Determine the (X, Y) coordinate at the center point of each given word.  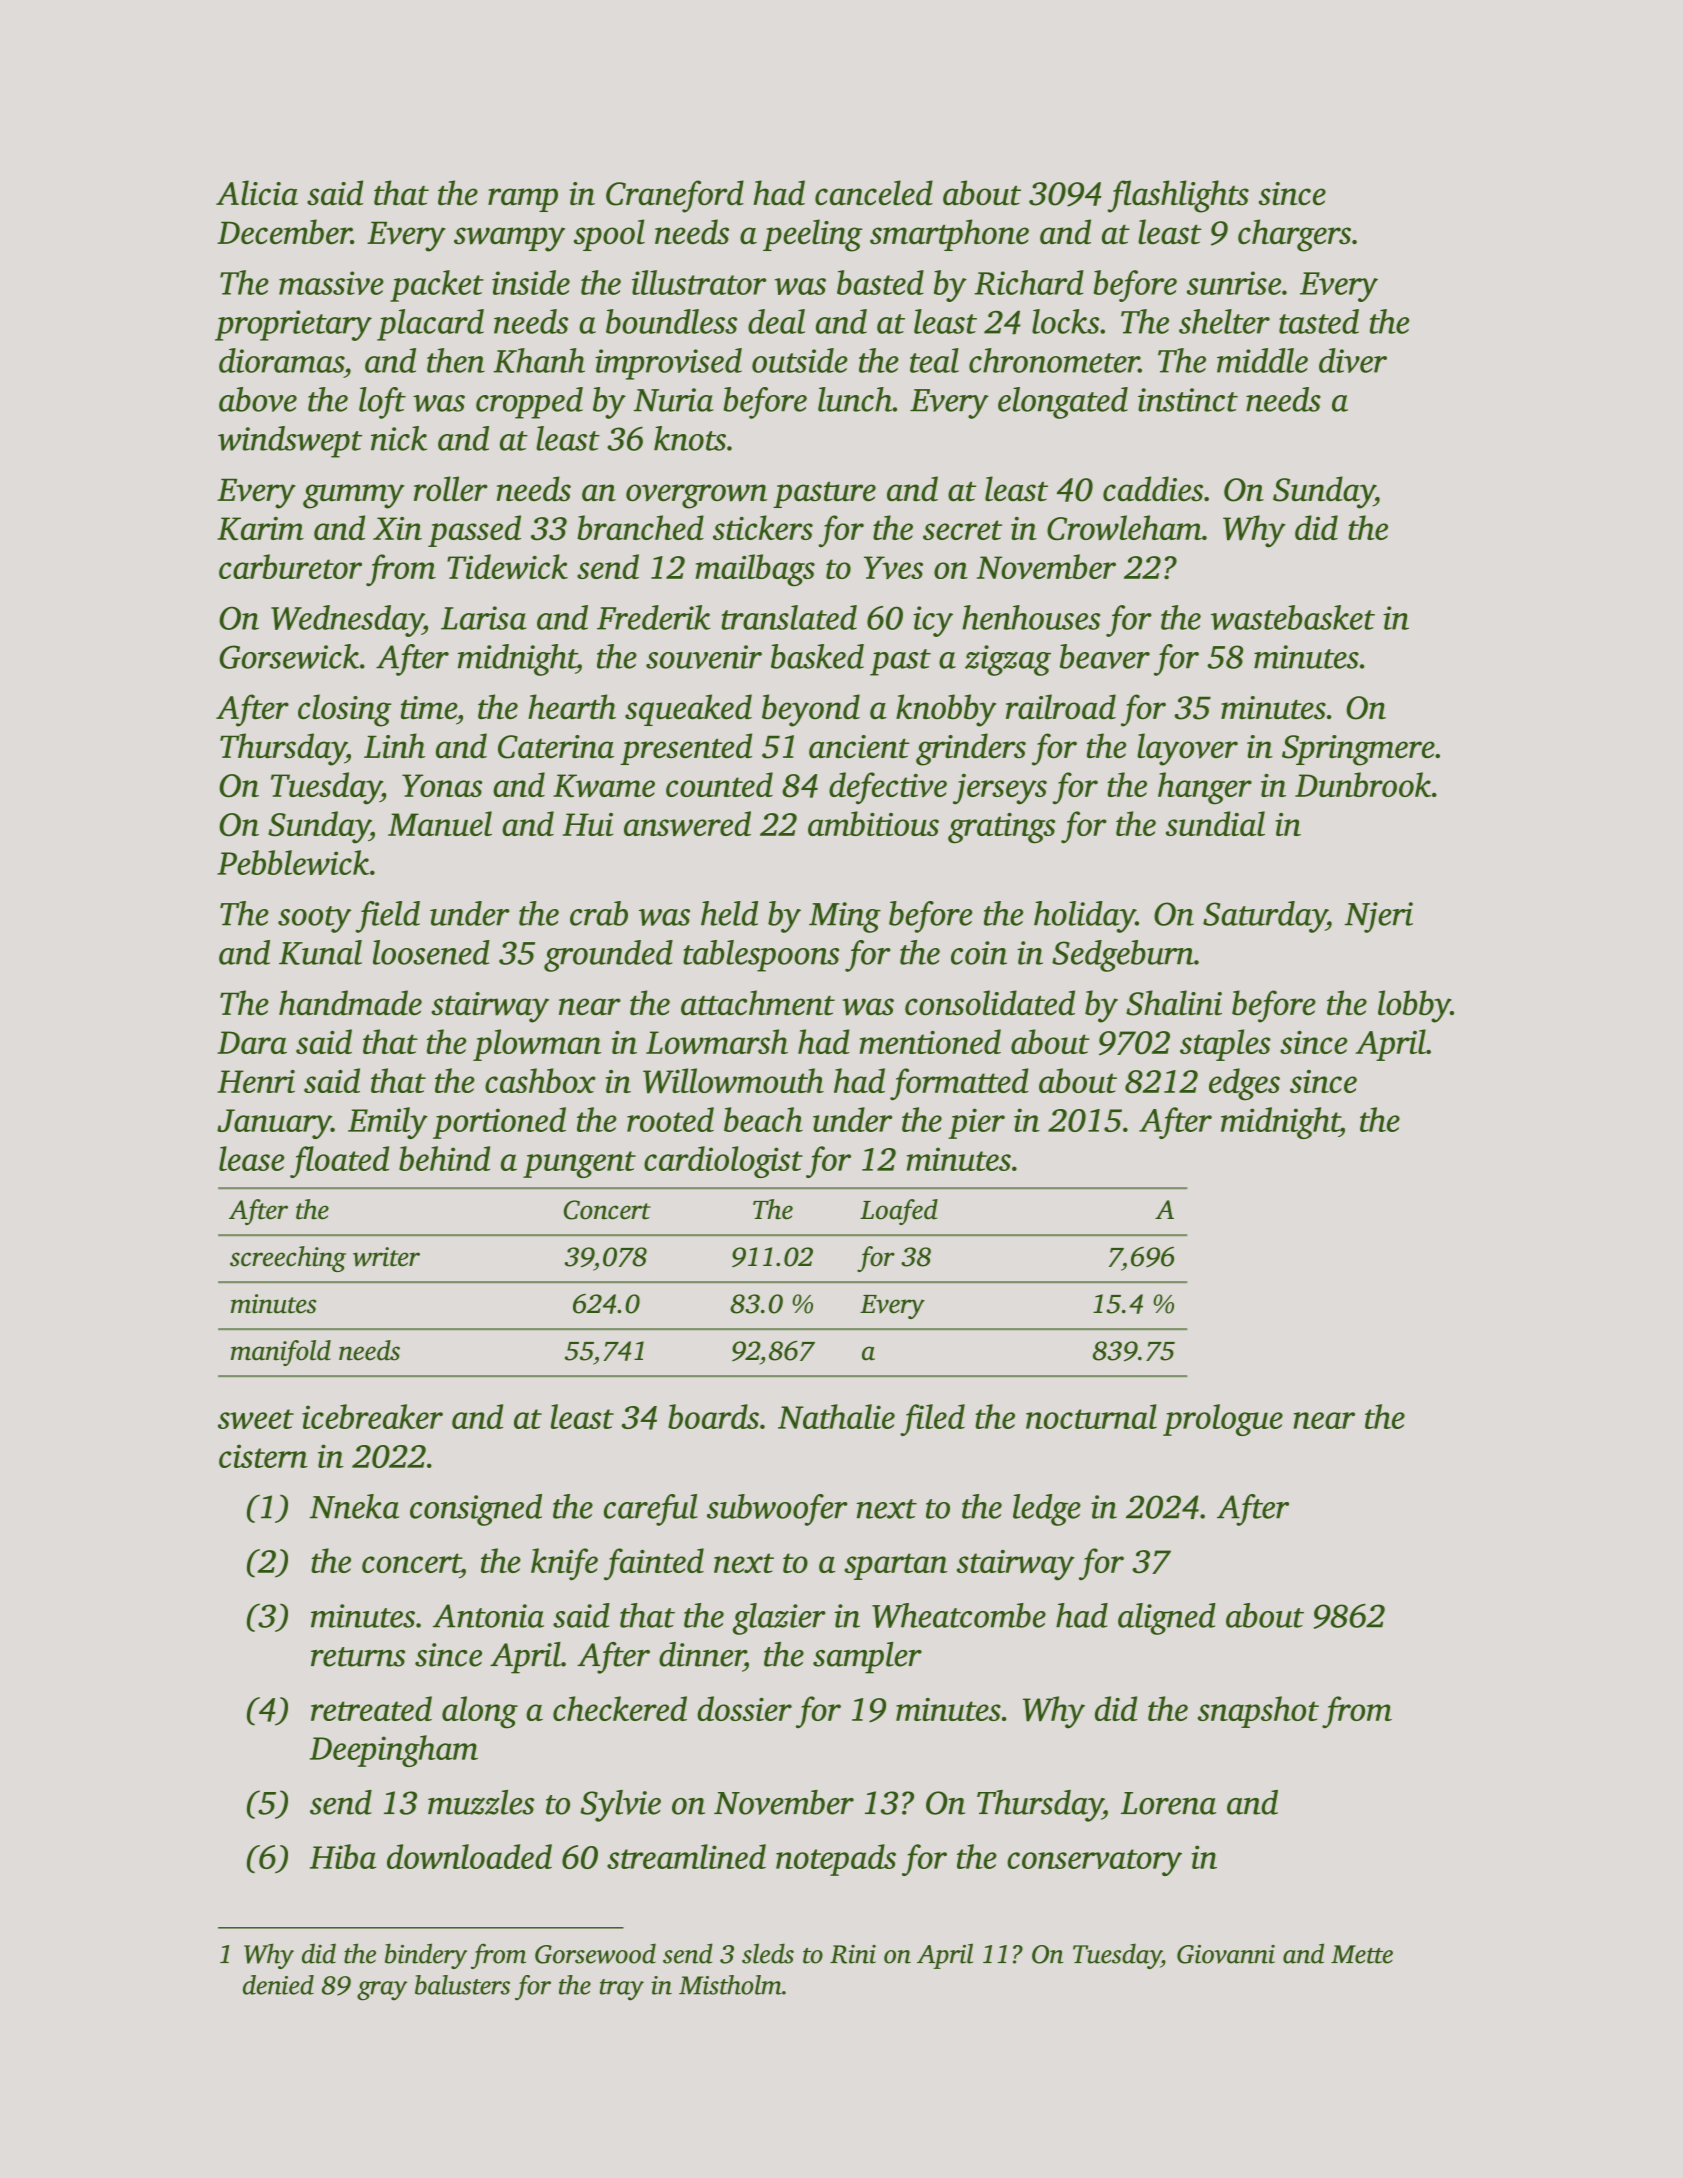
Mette (1362, 1954)
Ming (845, 917)
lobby (1414, 1006)
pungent (579, 1164)
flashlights (1178, 196)
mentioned (930, 1041)
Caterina (556, 747)
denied (278, 1985)
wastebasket (1293, 617)
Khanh (539, 360)
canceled (874, 193)
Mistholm (730, 1985)
